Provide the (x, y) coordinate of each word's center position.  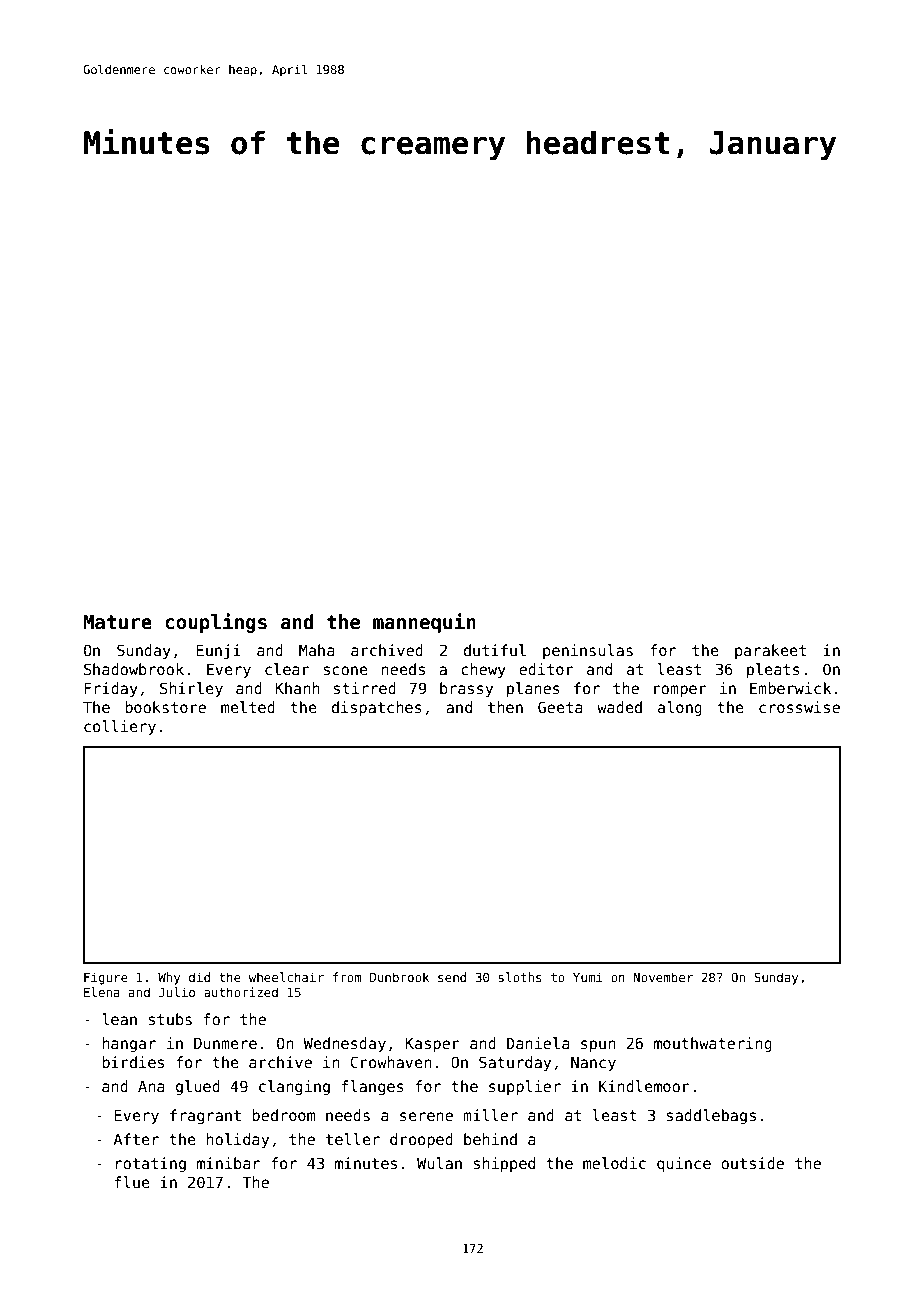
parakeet (770, 651)
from (347, 977)
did (199, 977)
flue (132, 1182)
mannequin (424, 623)
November (663, 977)
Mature (117, 622)
